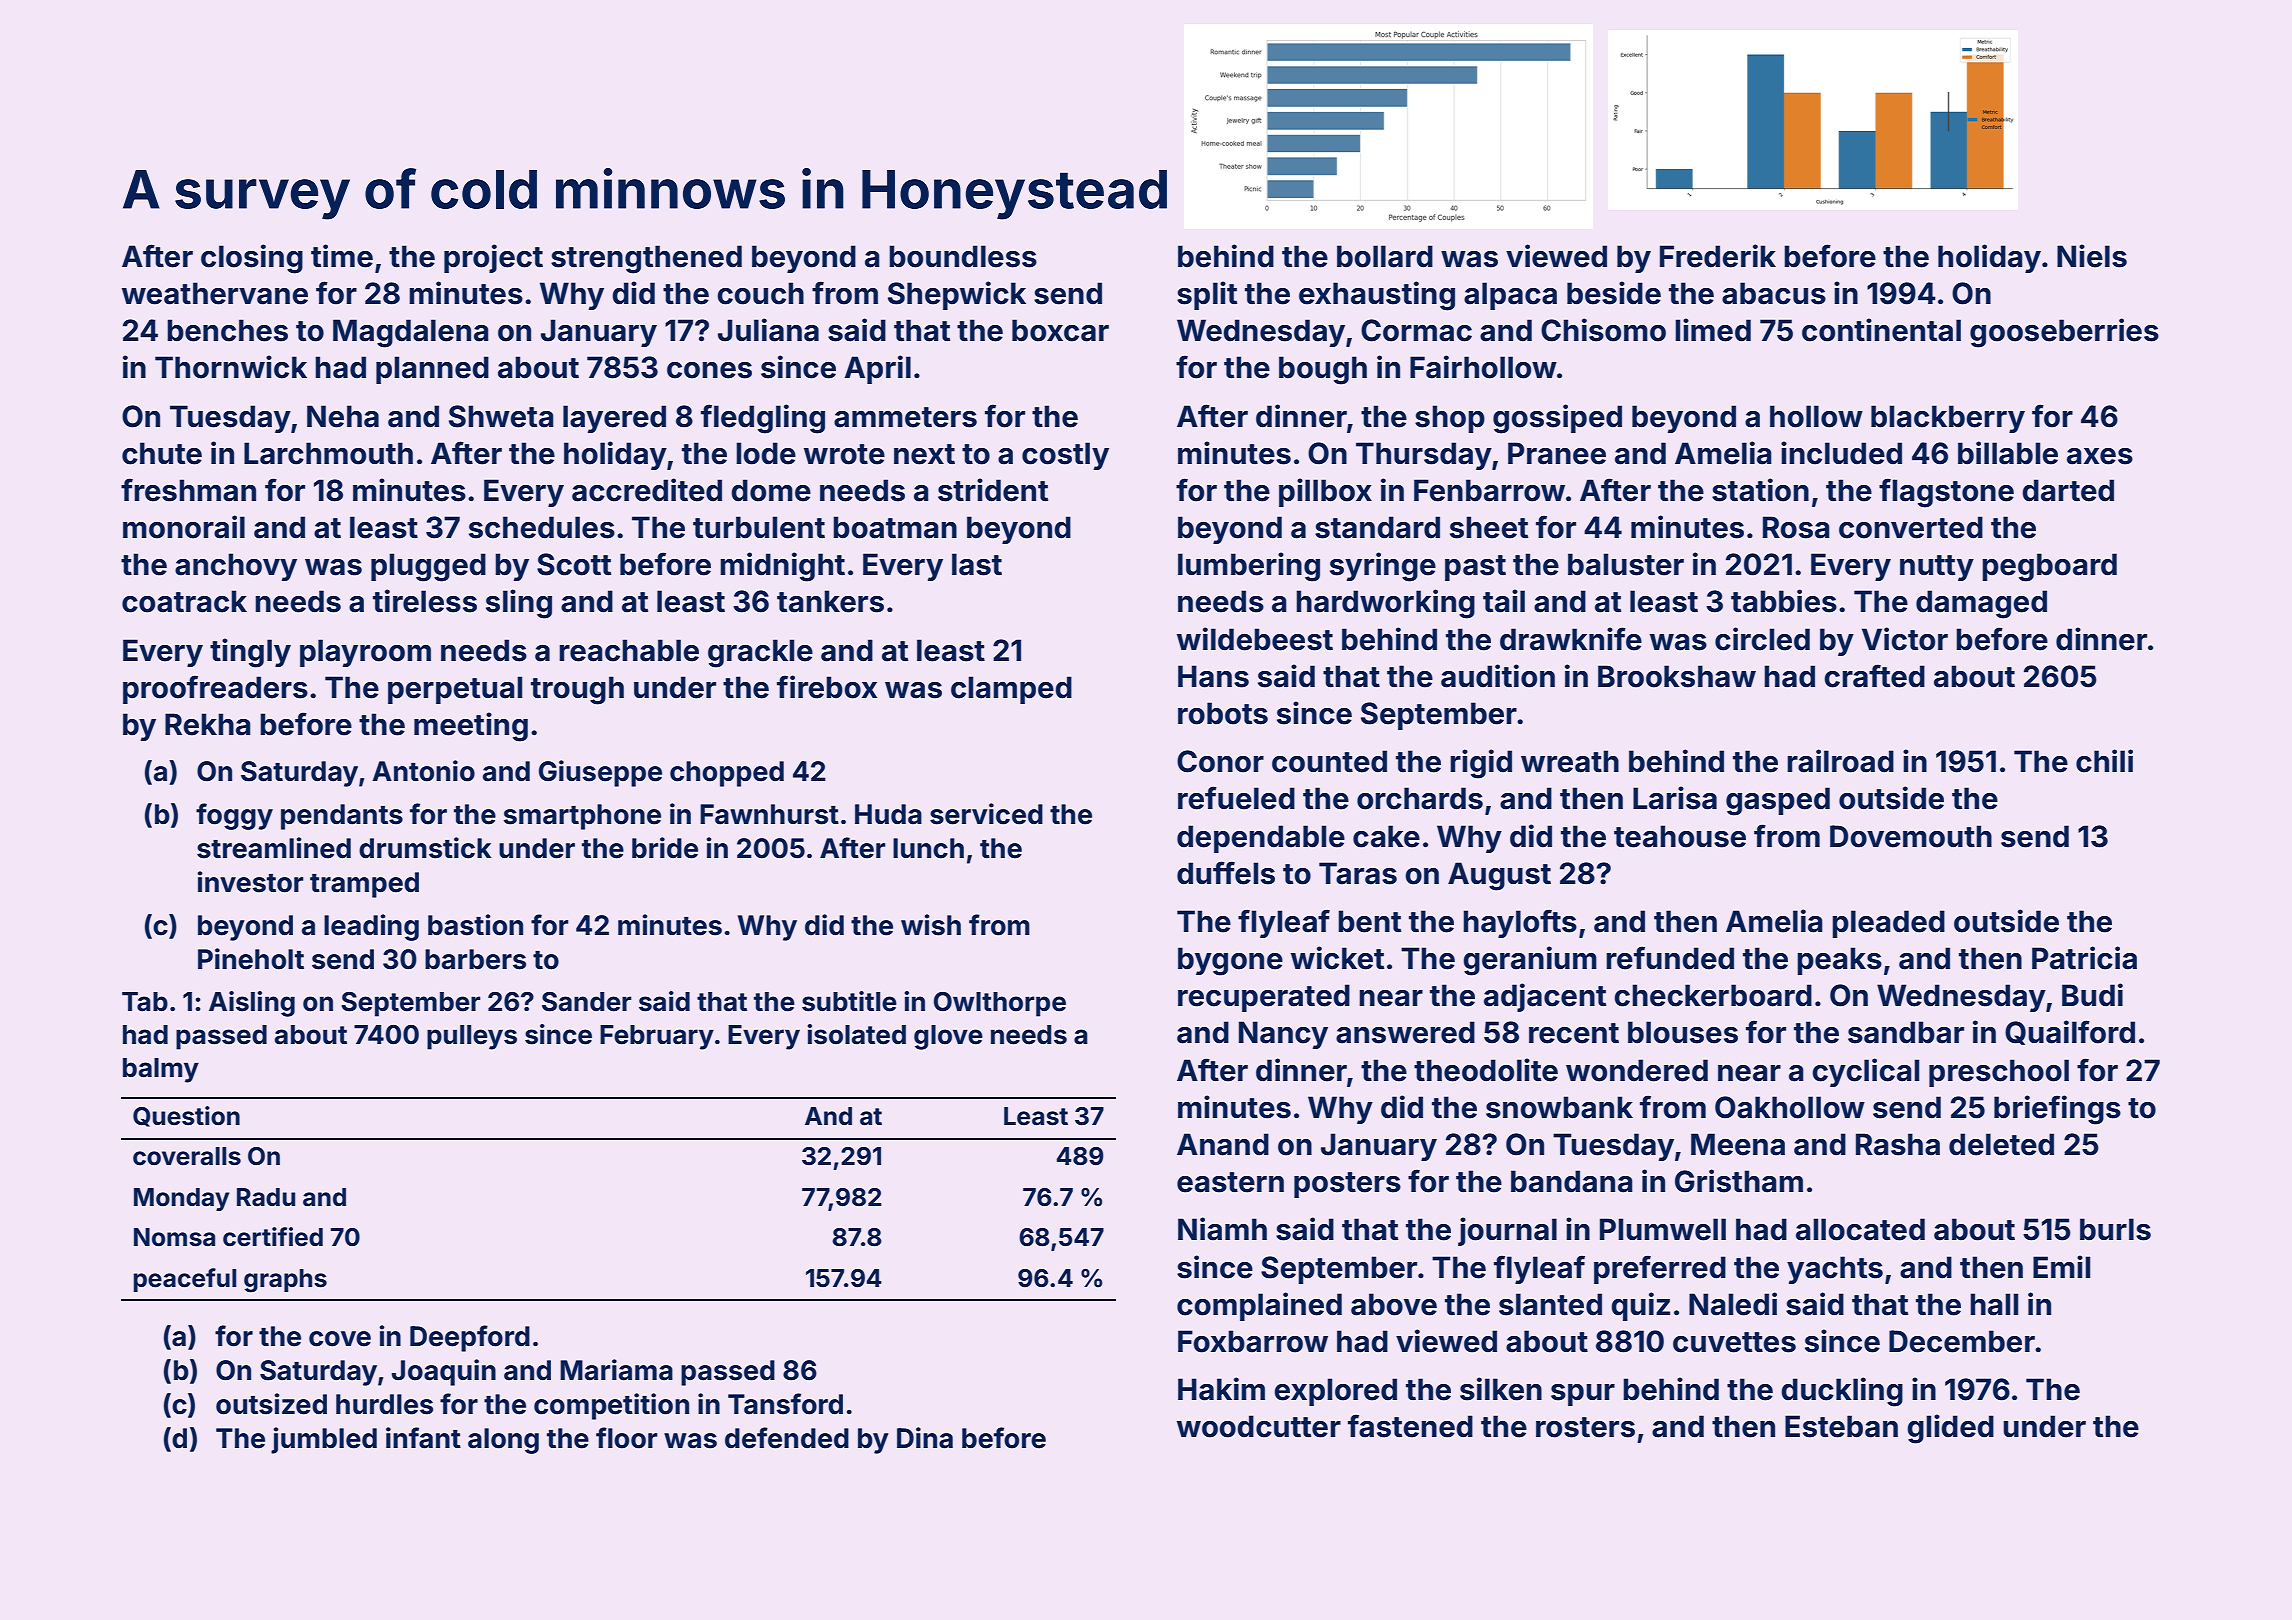 Image resolution: width=2292 pixels, height=1620 pixels. What do you see at coordinates (888, 814) in the page?
I see `Huda` at bounding box center [888, 814].
